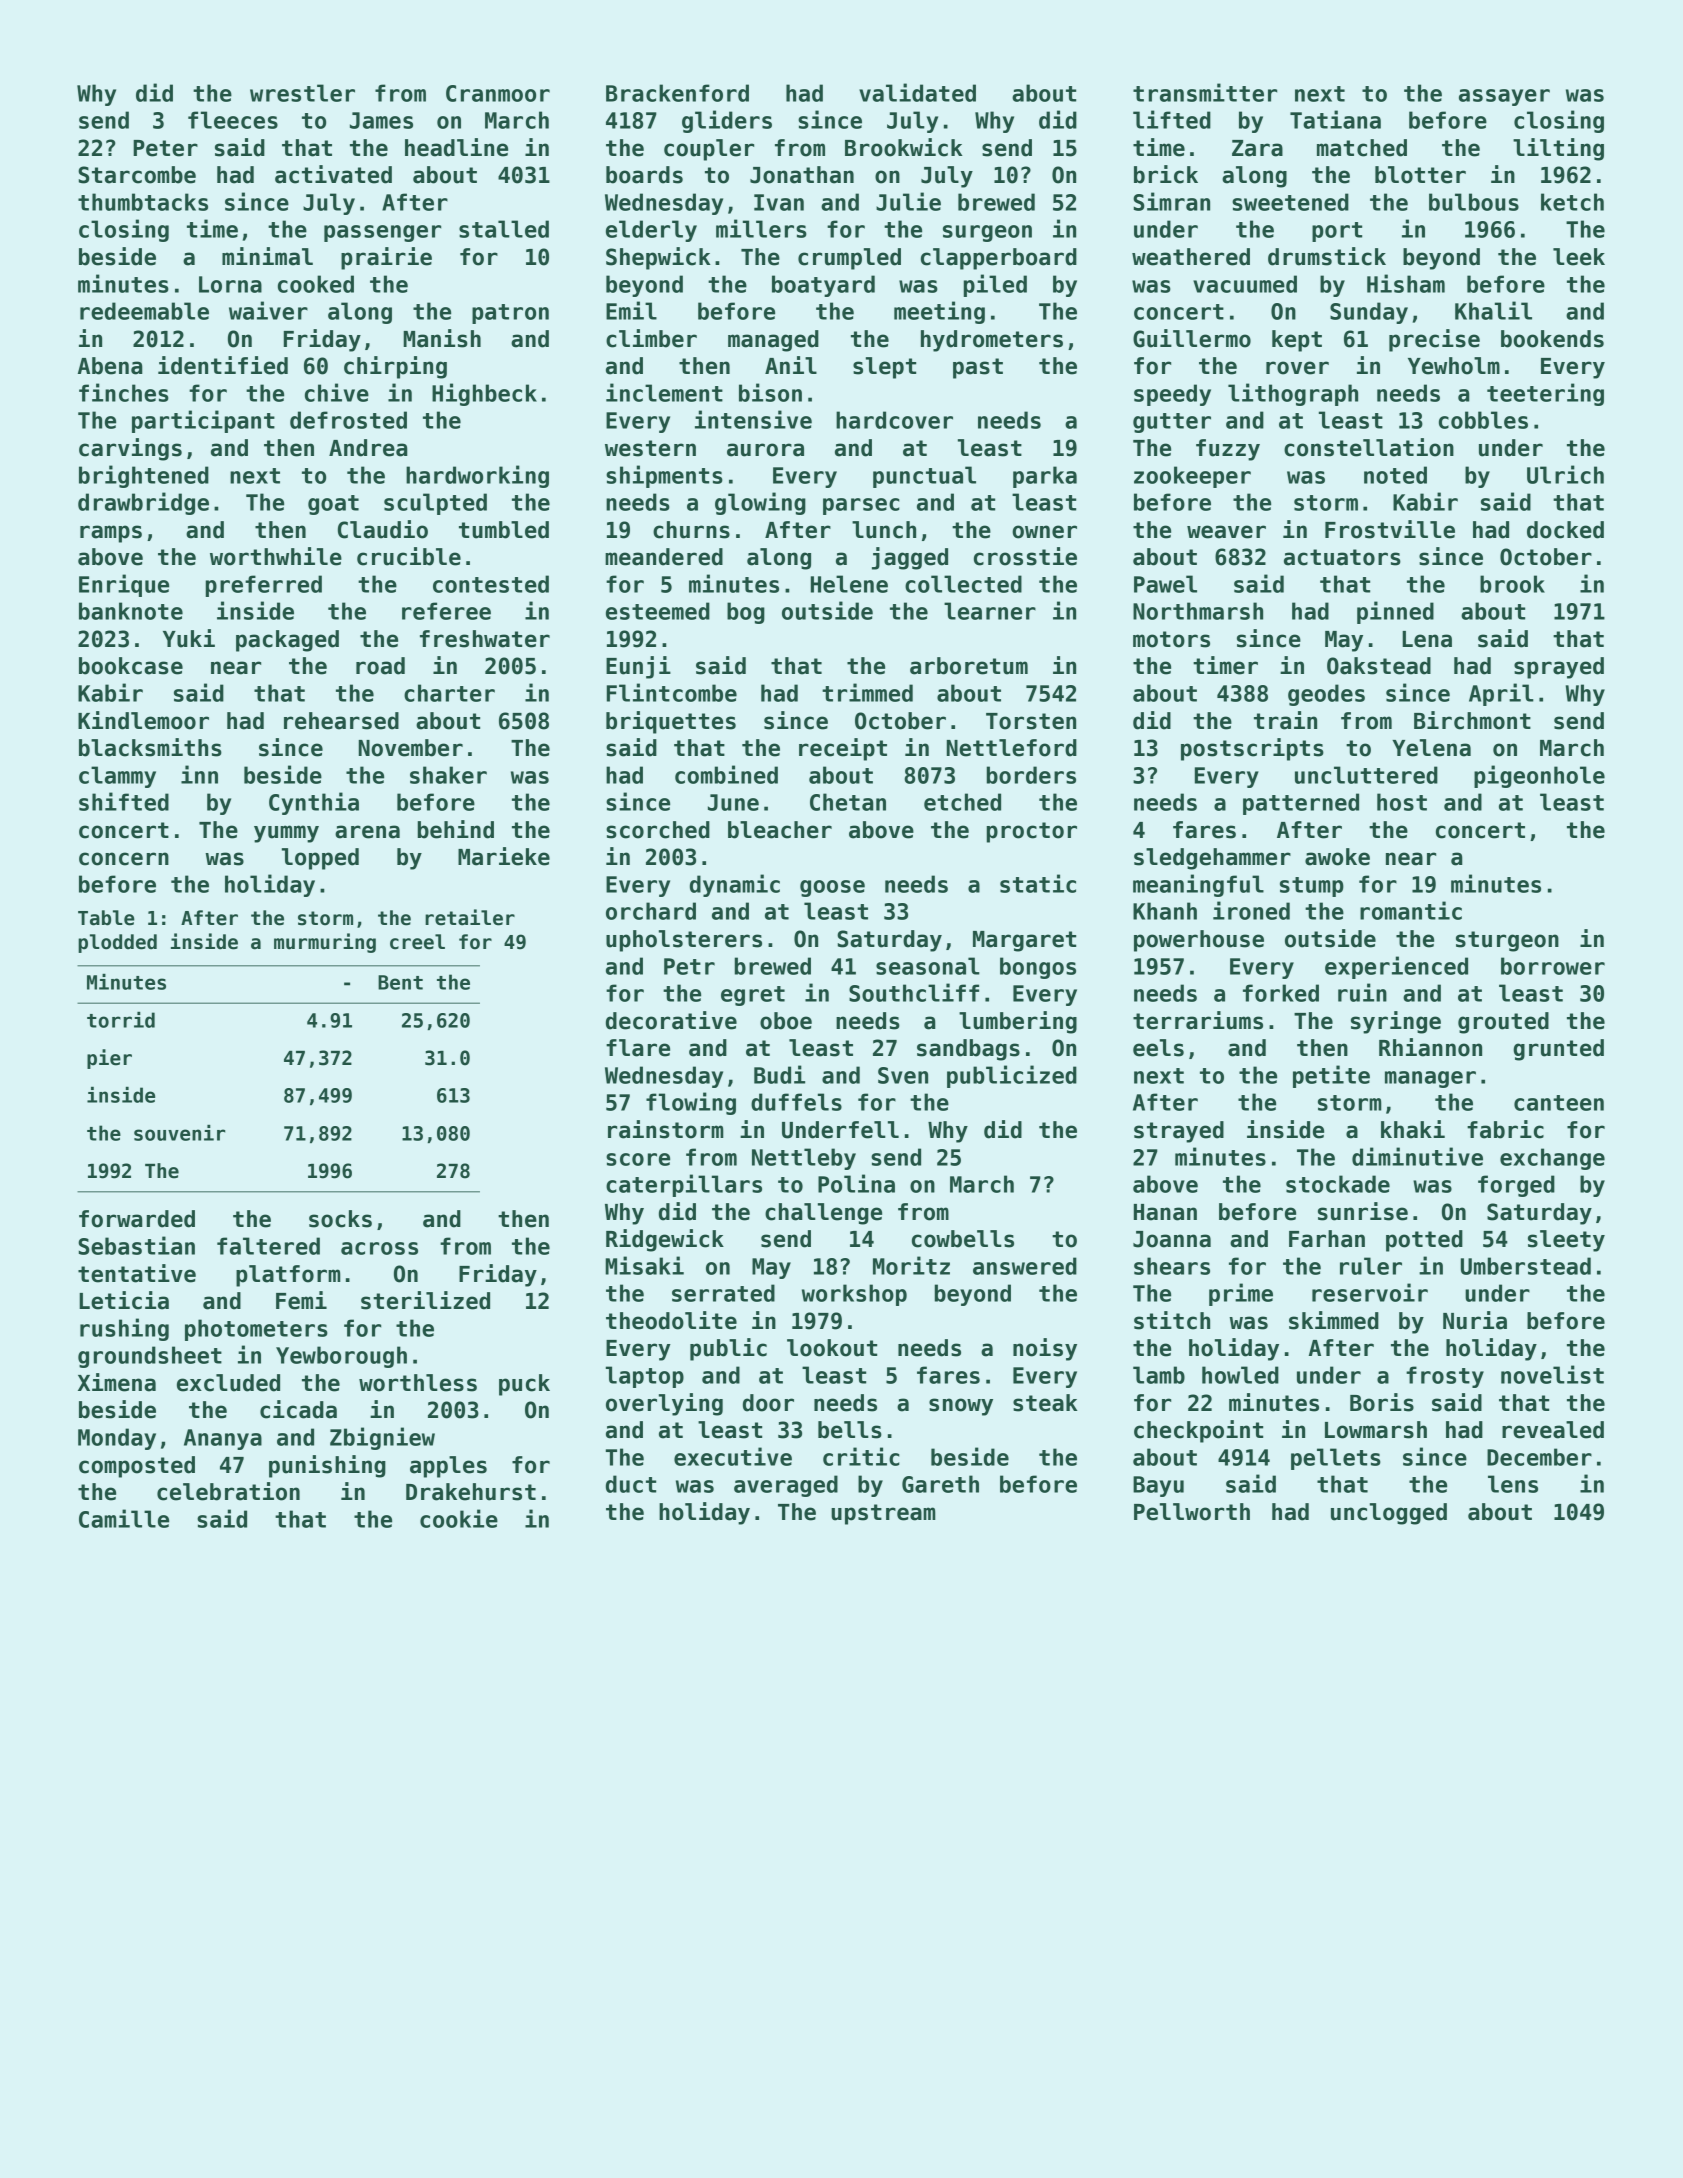 This screenshot has width=1683, height=2178. Describe the element at coordinates (883, 1514) in the screenshot. I see `upstream` at that location.
